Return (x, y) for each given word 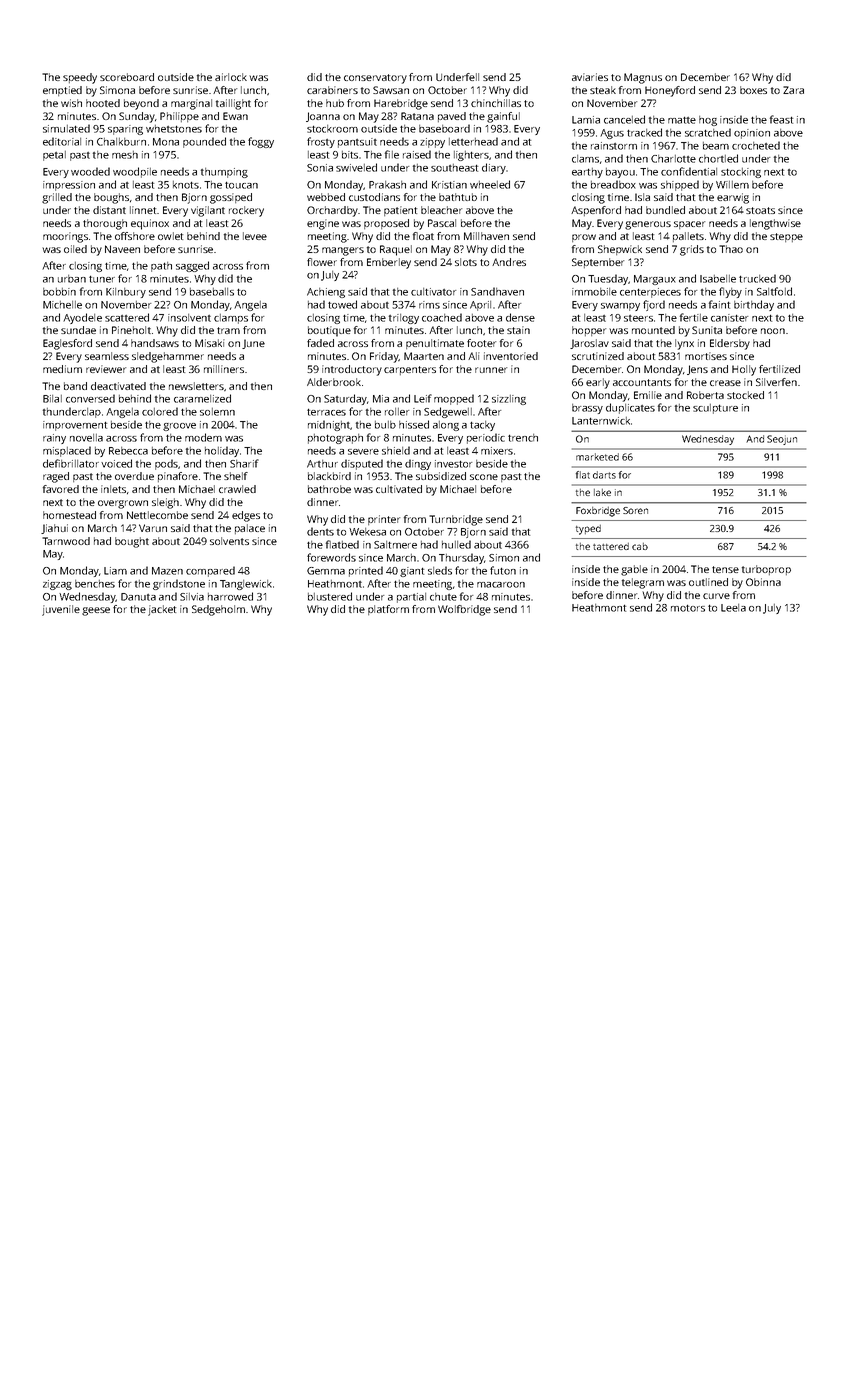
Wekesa (367, 532)
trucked (757, 278)
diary (494, 168)
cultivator (433, 292)
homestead (69, 515)
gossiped (231, 198)
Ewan (235, 116)
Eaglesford (67, 344)
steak (603, 90)
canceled (624, 119)
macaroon (501, 585)
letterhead (473, 141)
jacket (162, 610)
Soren (635, 510)
